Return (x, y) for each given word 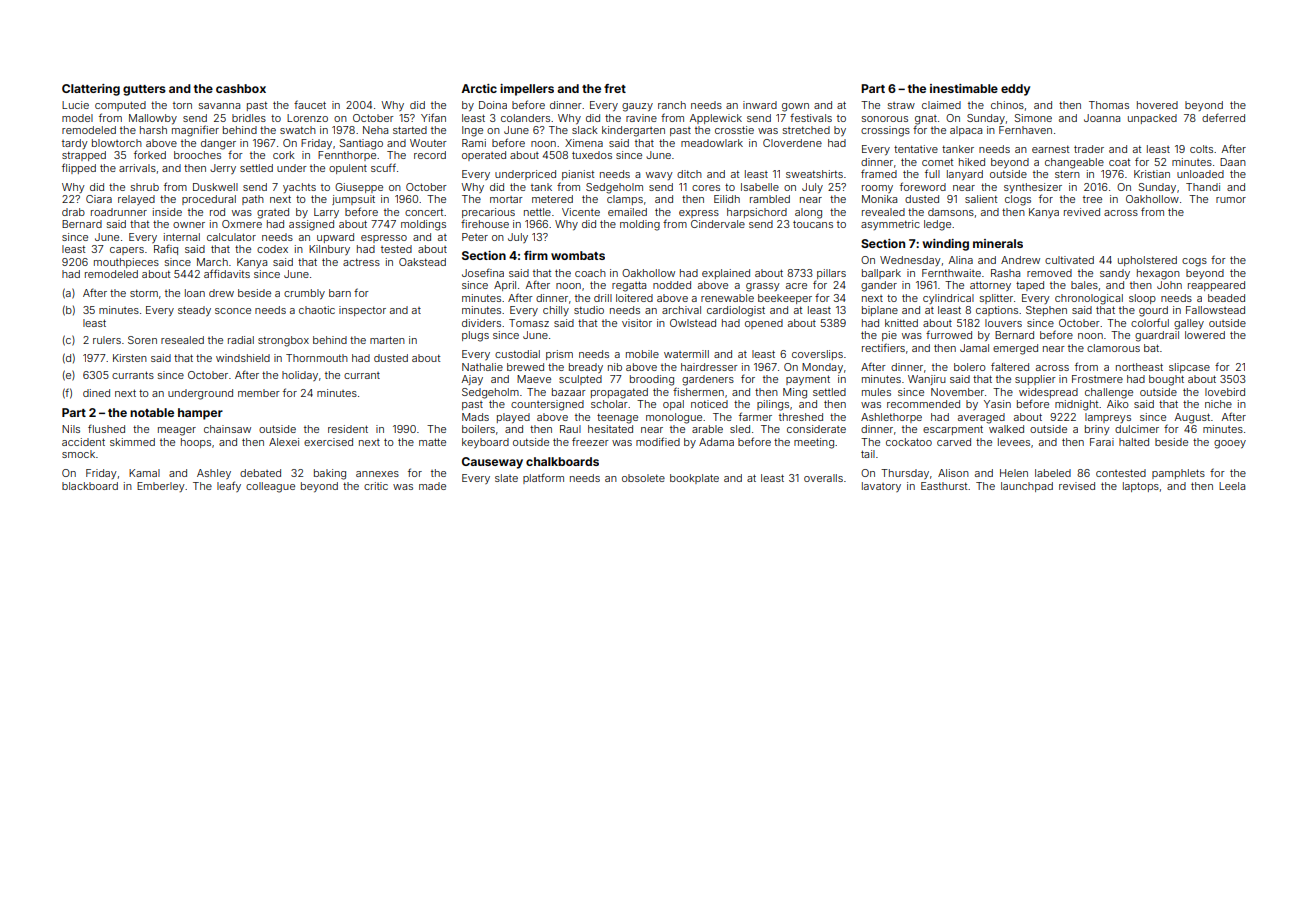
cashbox (241, 88)
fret (615, 88)
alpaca (966, 131)
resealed (182, 340)
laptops (1141, 487)
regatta (629, 286)
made (432, 486)
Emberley (161, 487)
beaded (1226, 298)
